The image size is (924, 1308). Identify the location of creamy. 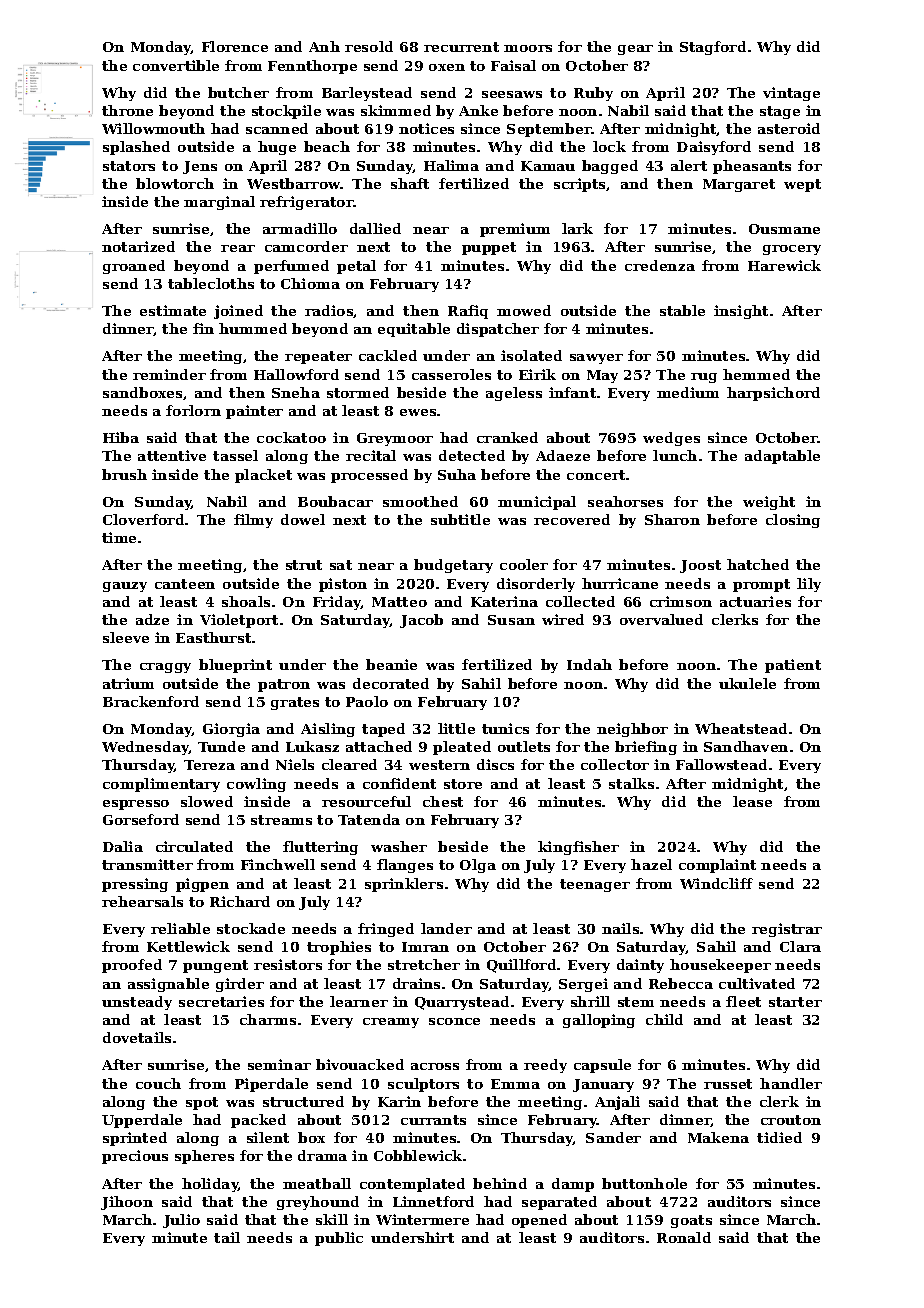
(391, 1023).
